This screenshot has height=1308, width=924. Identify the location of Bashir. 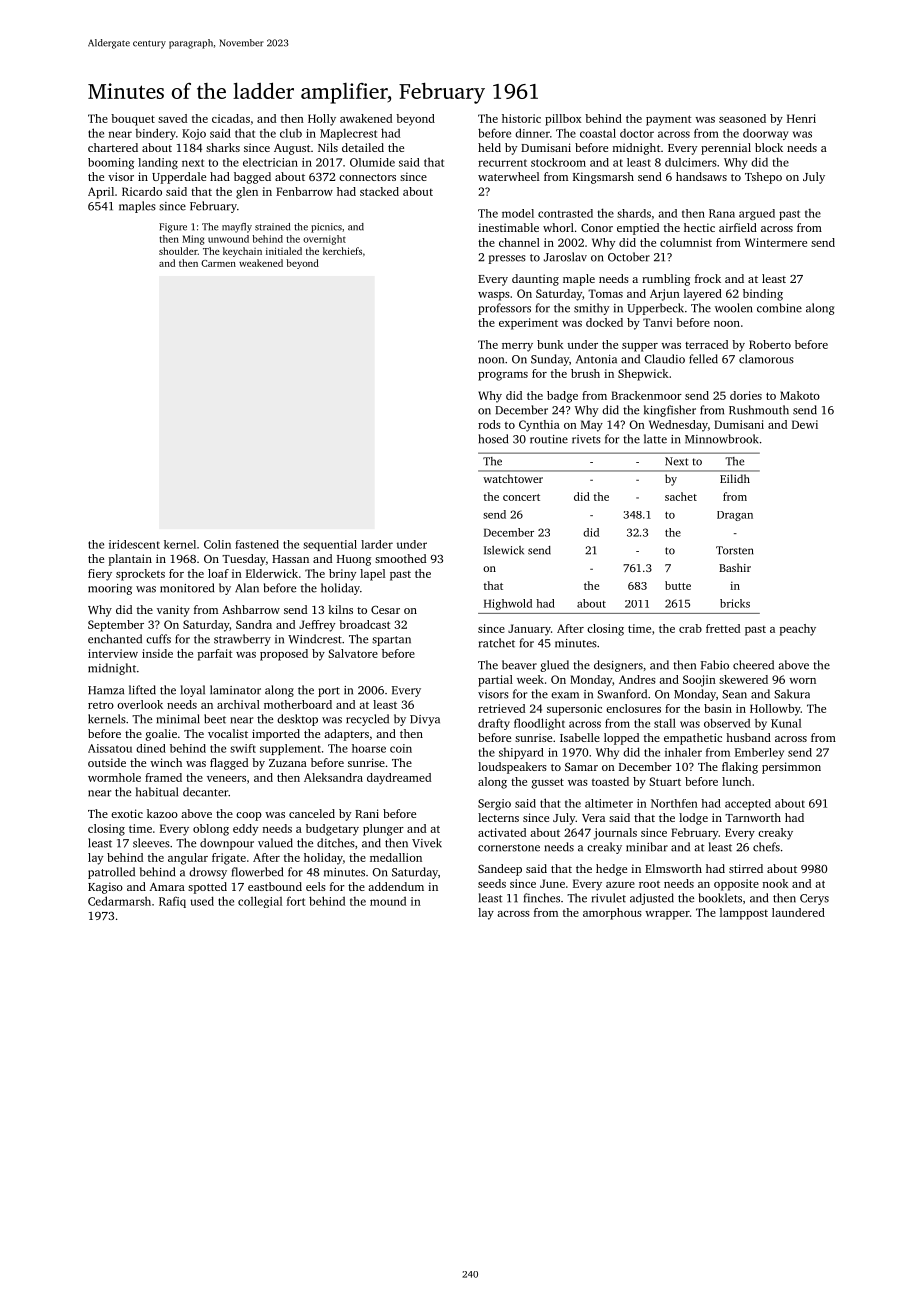
(735, 567).
